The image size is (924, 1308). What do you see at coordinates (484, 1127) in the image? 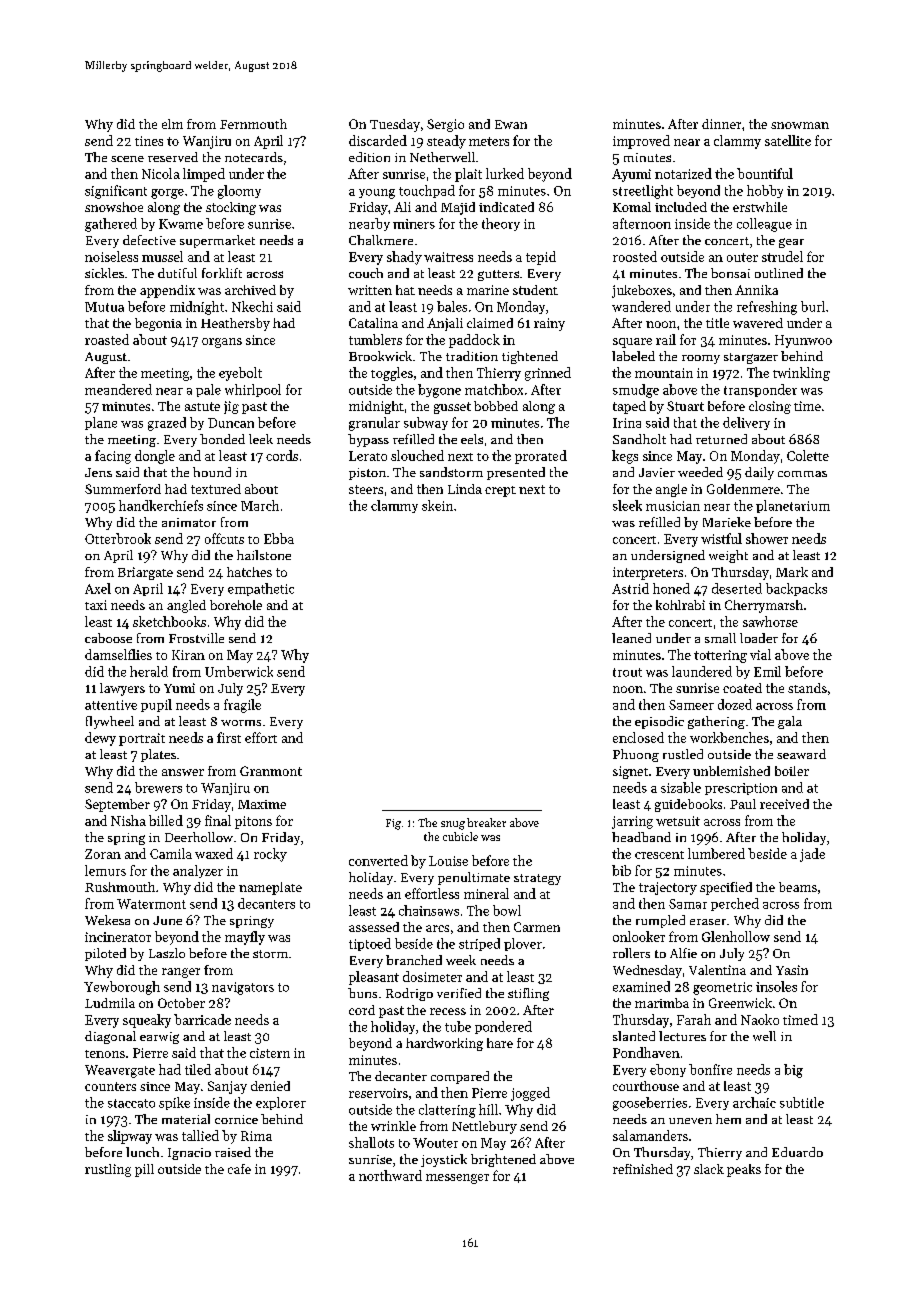
I see `Nettlebury` at bounding box center [484, 1127].
